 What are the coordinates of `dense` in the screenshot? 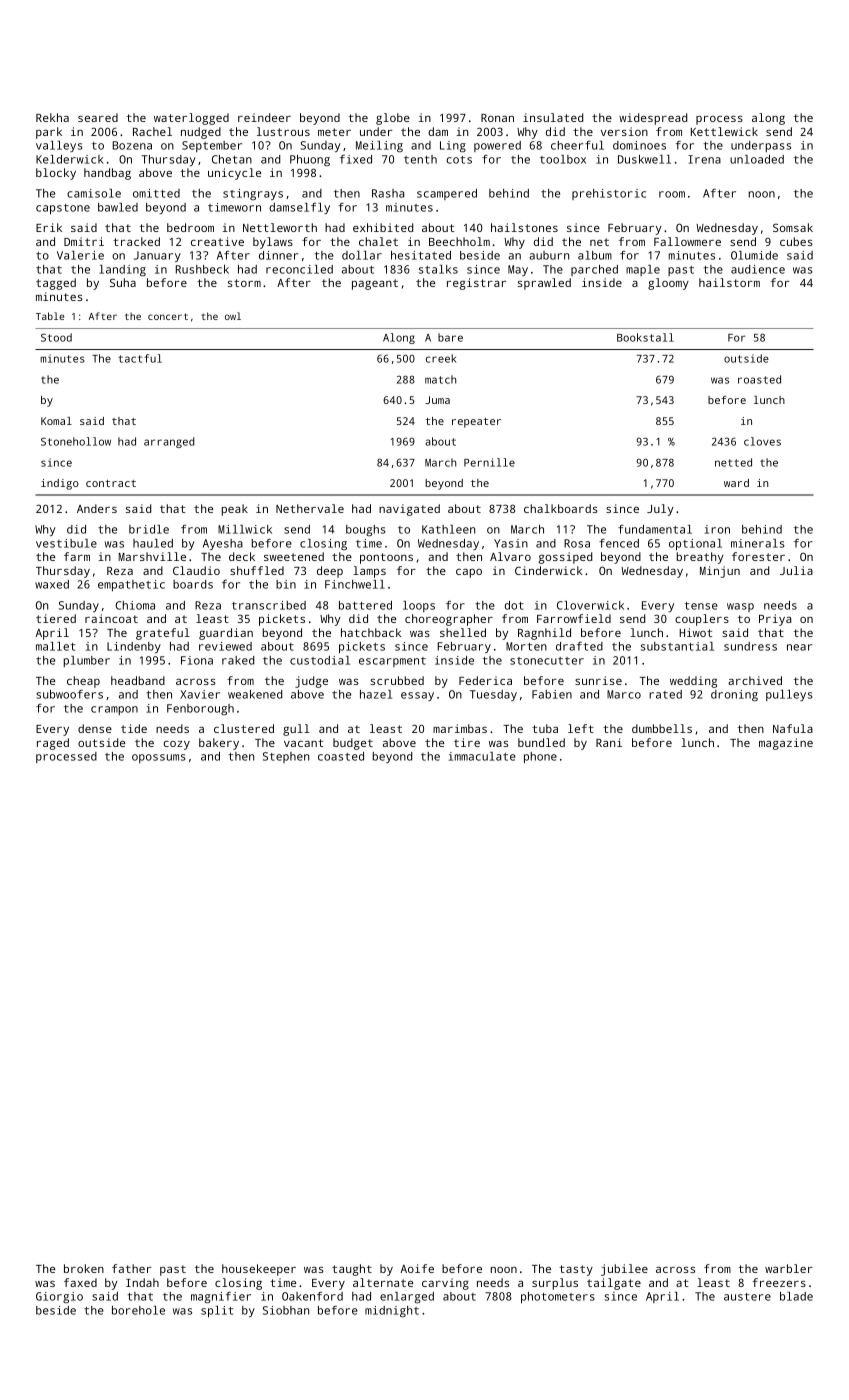 It's located at (95, 728).
